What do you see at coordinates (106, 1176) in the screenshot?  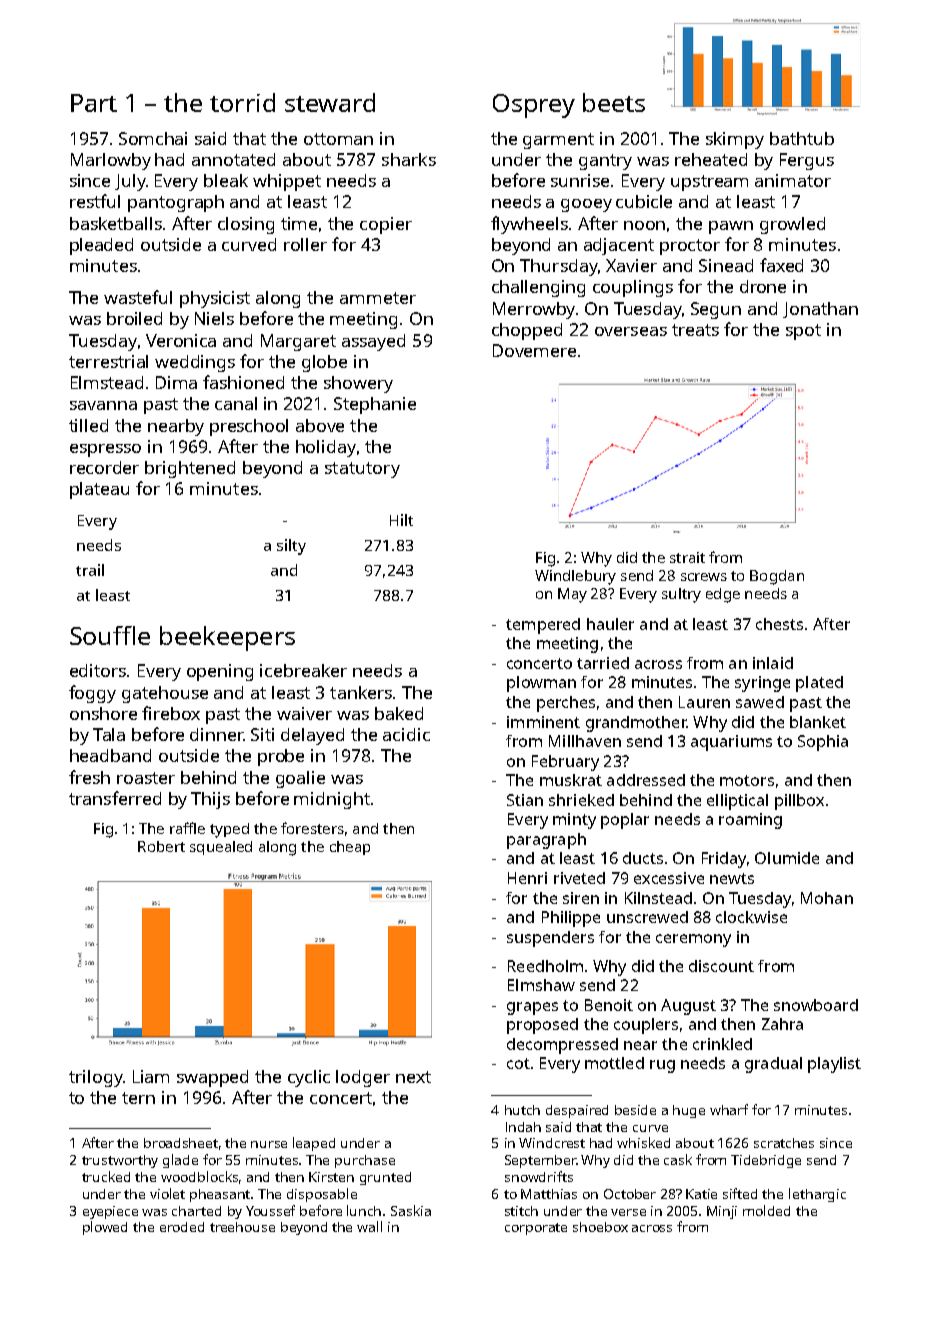 I see `trucked` at bounding box center [106, 1176].
